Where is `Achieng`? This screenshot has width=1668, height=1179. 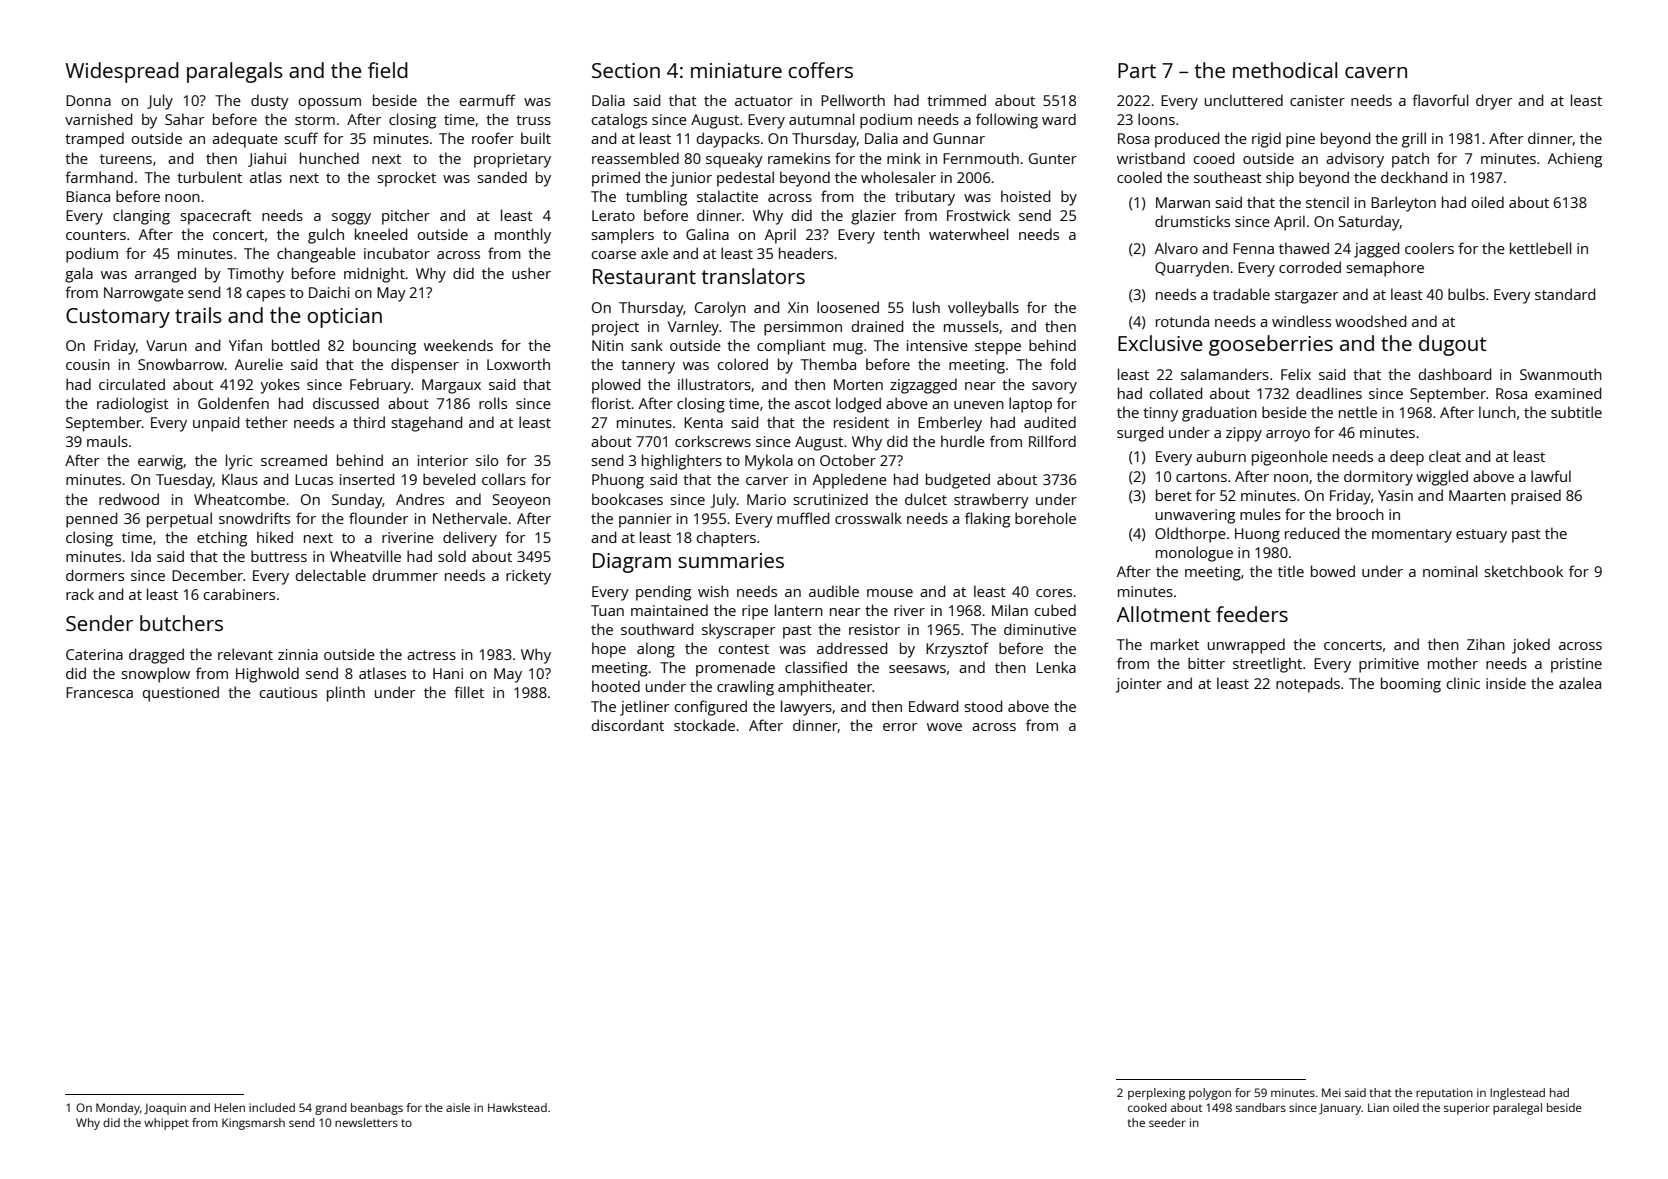
Achieng is located at coordinates (1575, 160).
